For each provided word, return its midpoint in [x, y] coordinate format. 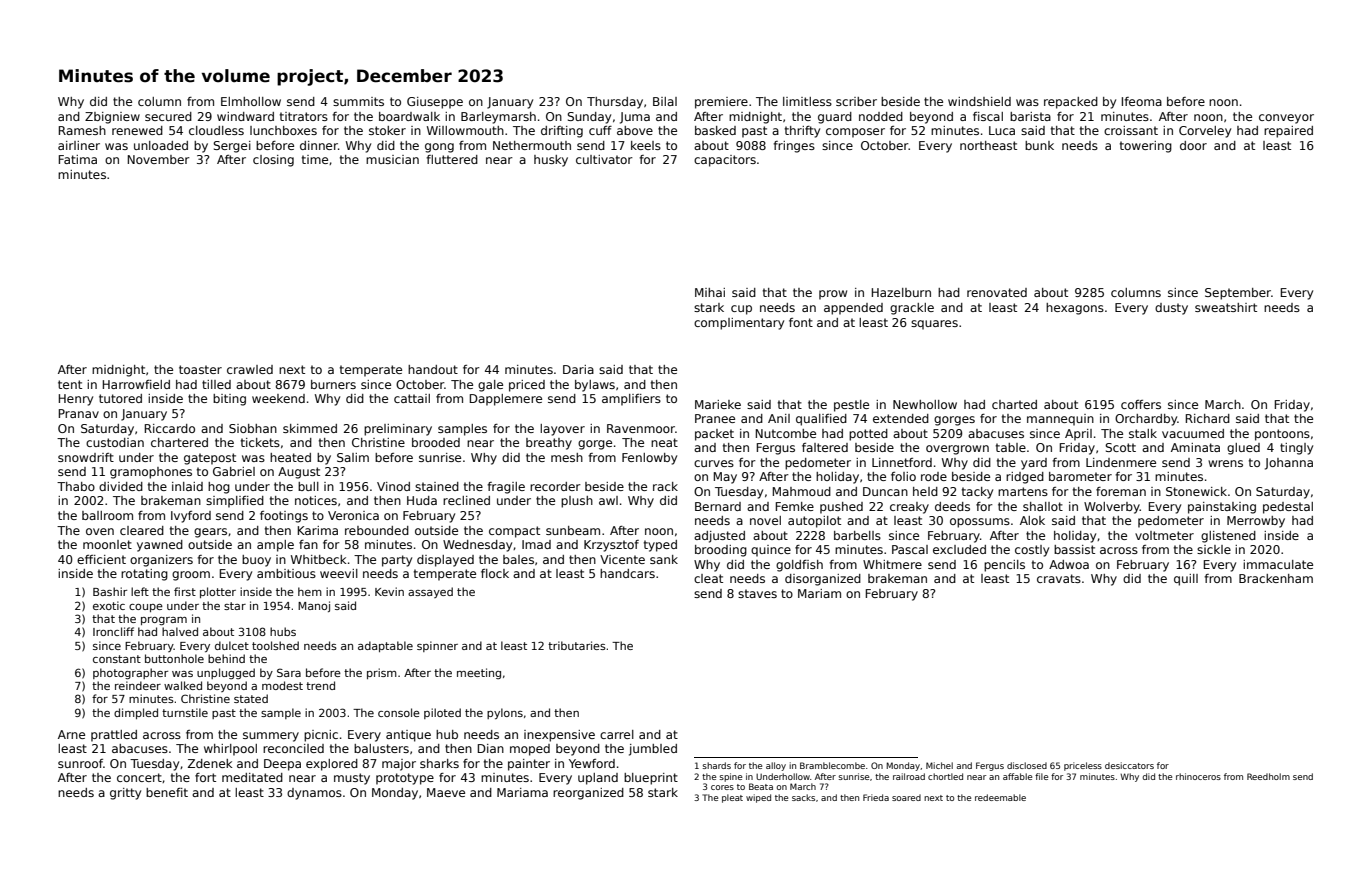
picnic [321, 736]
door [1193, 145]
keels [646, 145]
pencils [1004, 566]
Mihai [710, 292]
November [159, 159]
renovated [997, 292]
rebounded [377, 530]
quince [771, 551]
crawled [250, 369]
